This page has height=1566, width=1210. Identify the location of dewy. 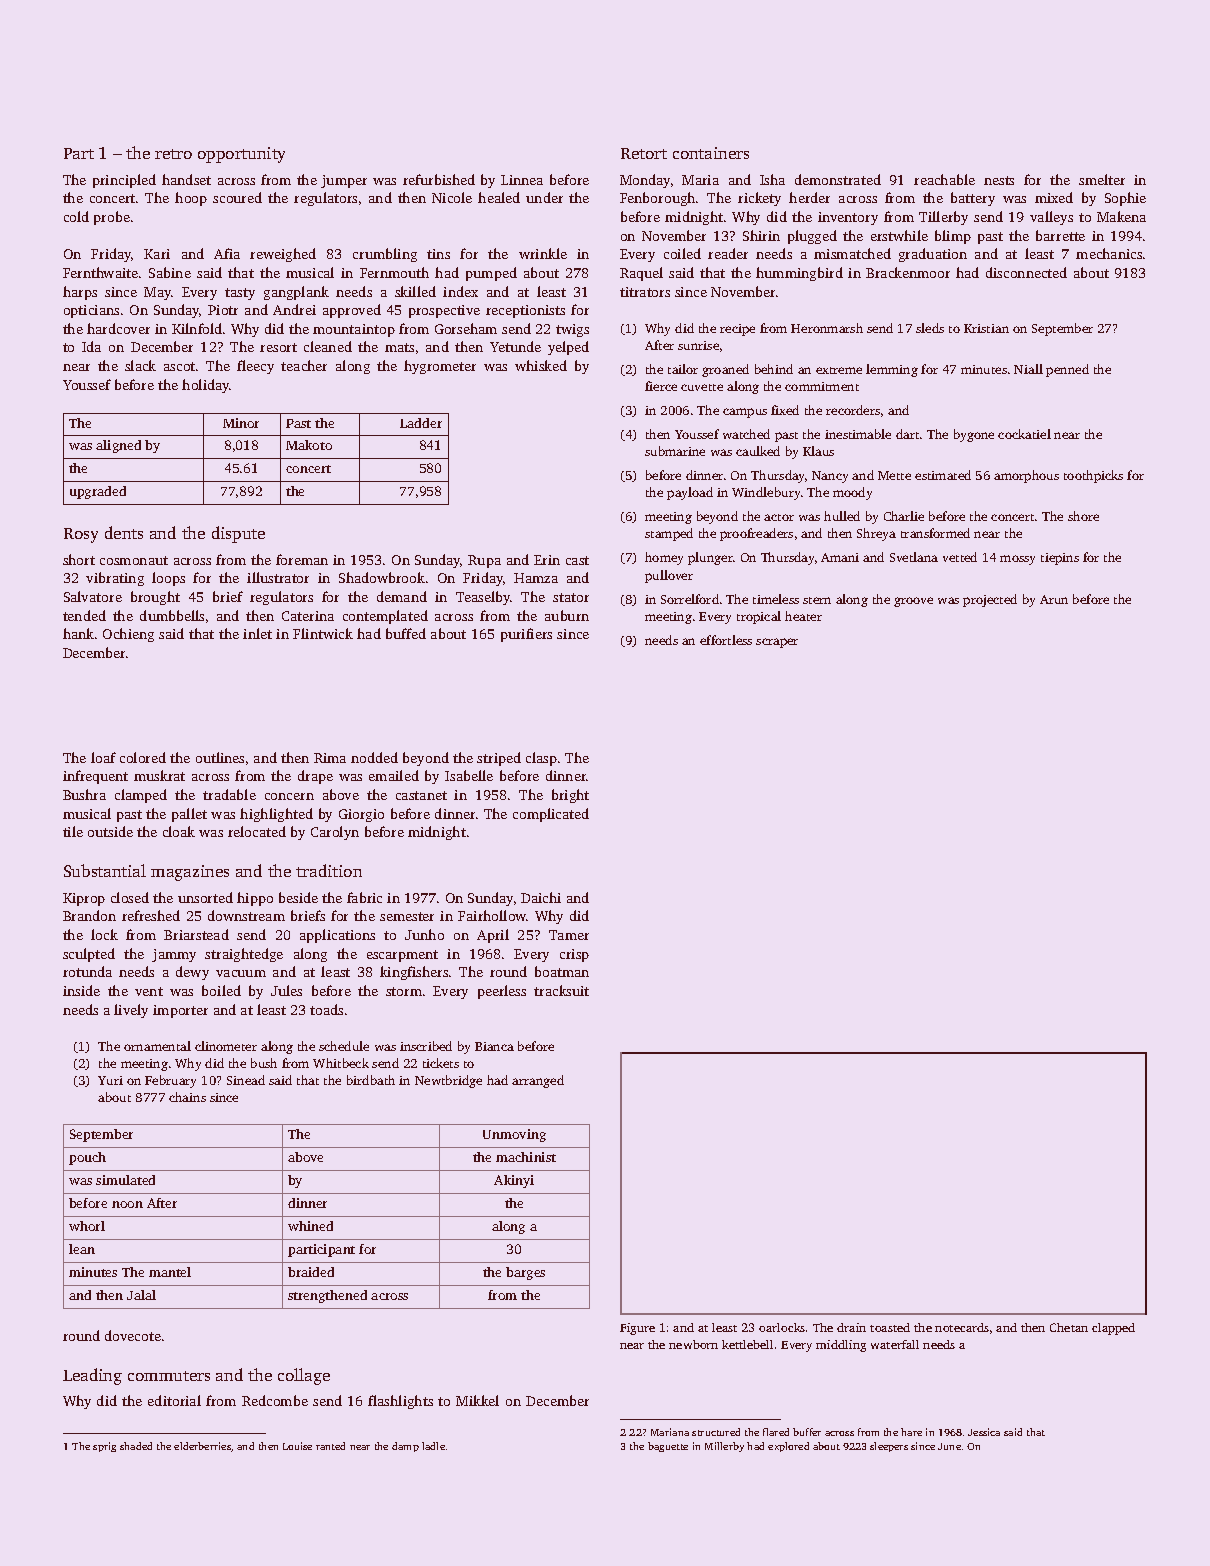
(192, 973).
